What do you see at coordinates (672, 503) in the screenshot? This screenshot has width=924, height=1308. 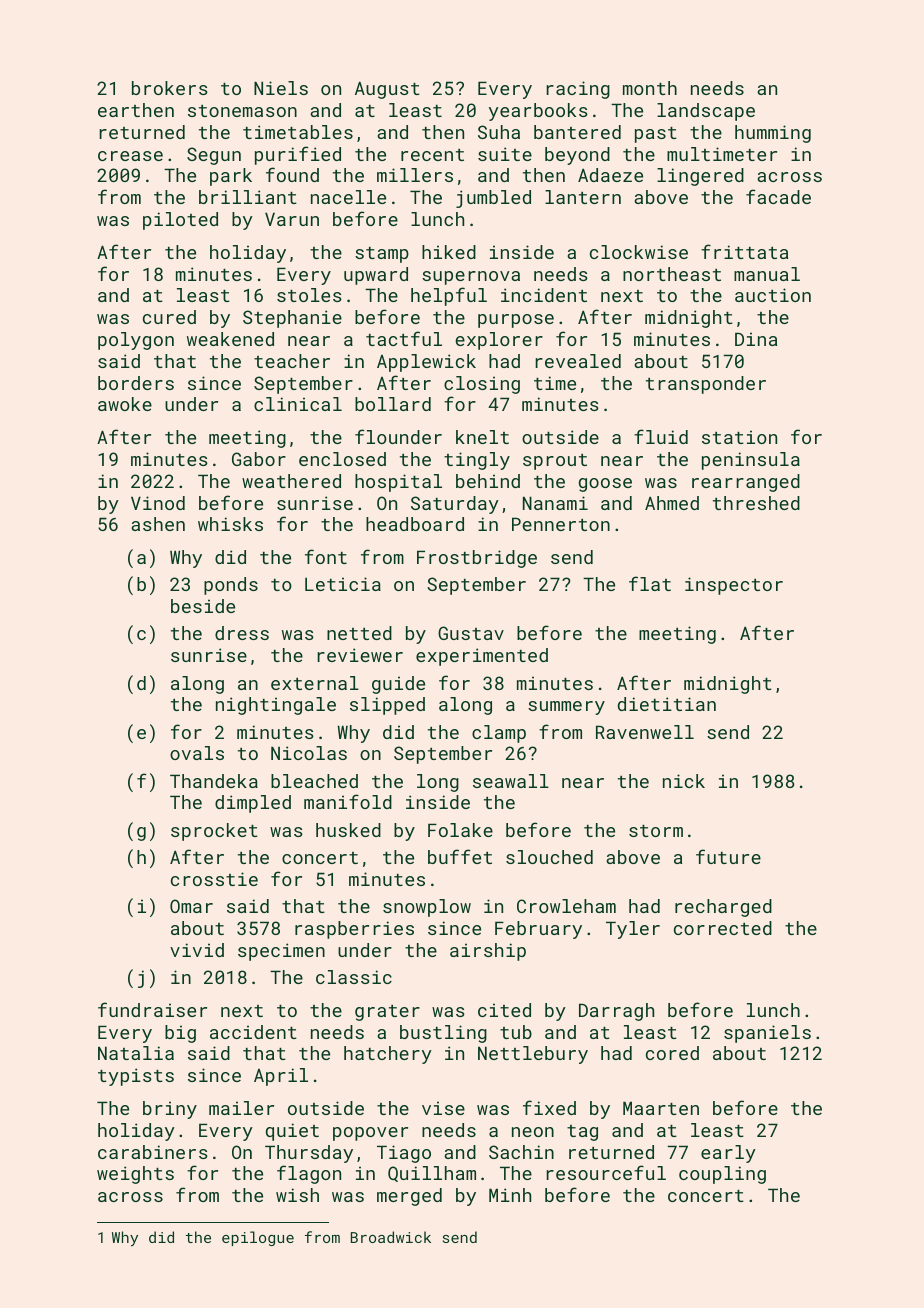 I see `Ahmed` at bounding box center [672, 503].
